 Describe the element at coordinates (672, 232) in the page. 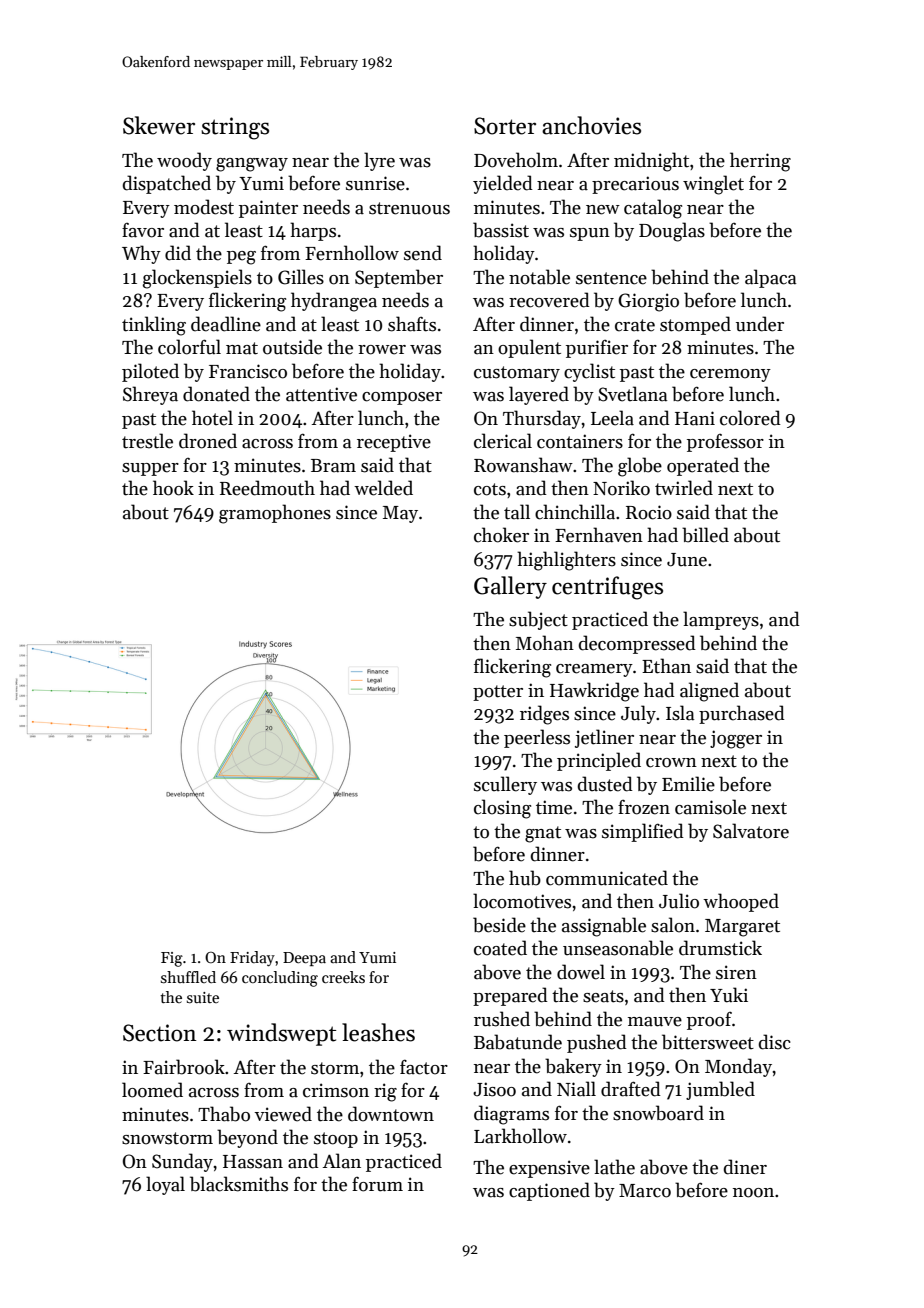

I see `Douglas` at that location.
